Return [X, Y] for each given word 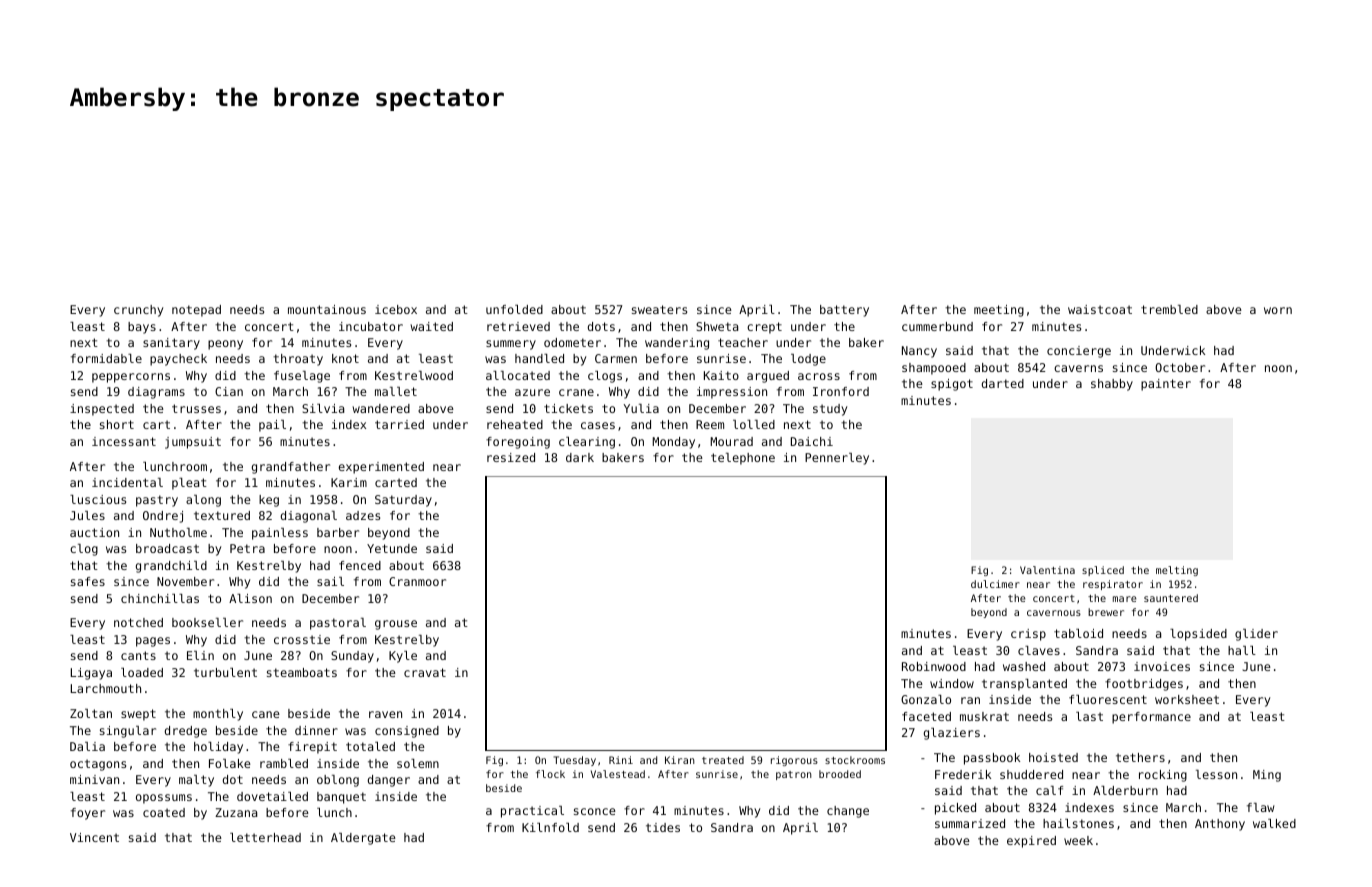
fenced [360, 565]
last [1089, 716]
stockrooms [855, 760]
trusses [196, 408]
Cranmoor [417, 581]
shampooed [934, 369]
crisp [1028, 635]
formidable [106, 358]
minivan [94, 779]
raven [385, 714]
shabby [1112, 385]
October [1180, 367]
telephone [743, 459]
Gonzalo [926, 699]
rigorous [794, 761]
